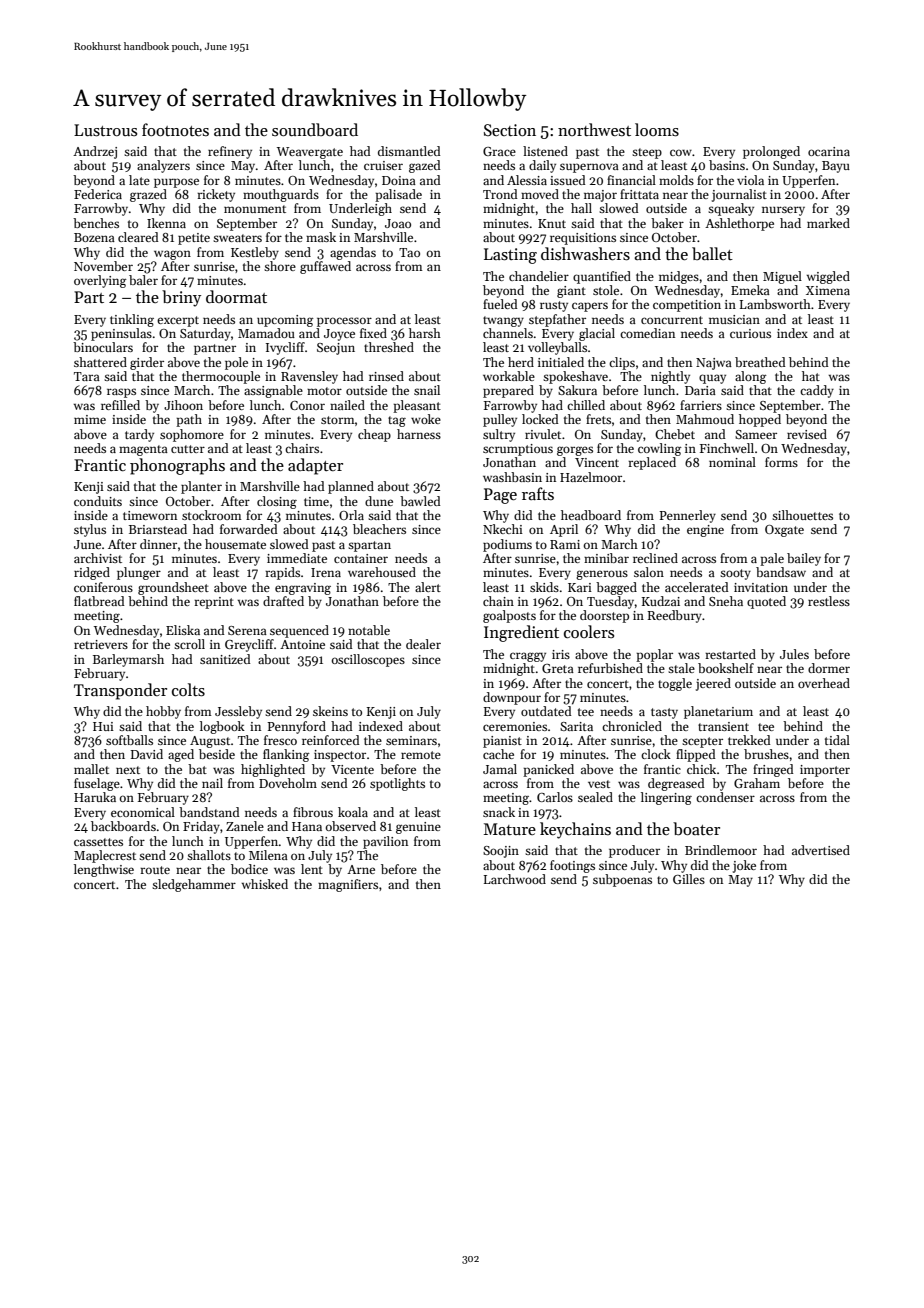  What do you see at coordinates (425, 333) in the document?
I see `harsh` at bounding box center [425, 333].
